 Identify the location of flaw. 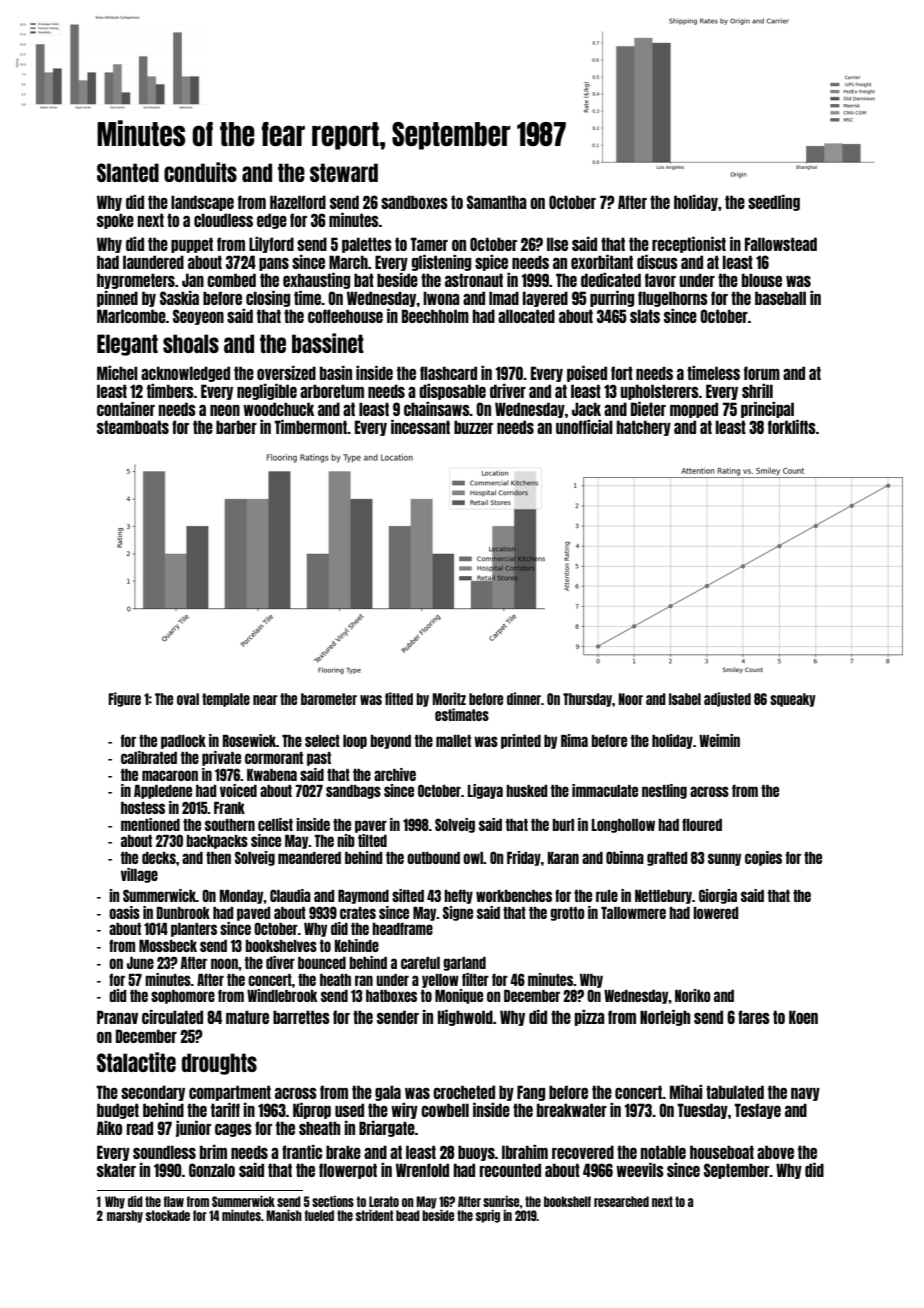
(174, 1201).
